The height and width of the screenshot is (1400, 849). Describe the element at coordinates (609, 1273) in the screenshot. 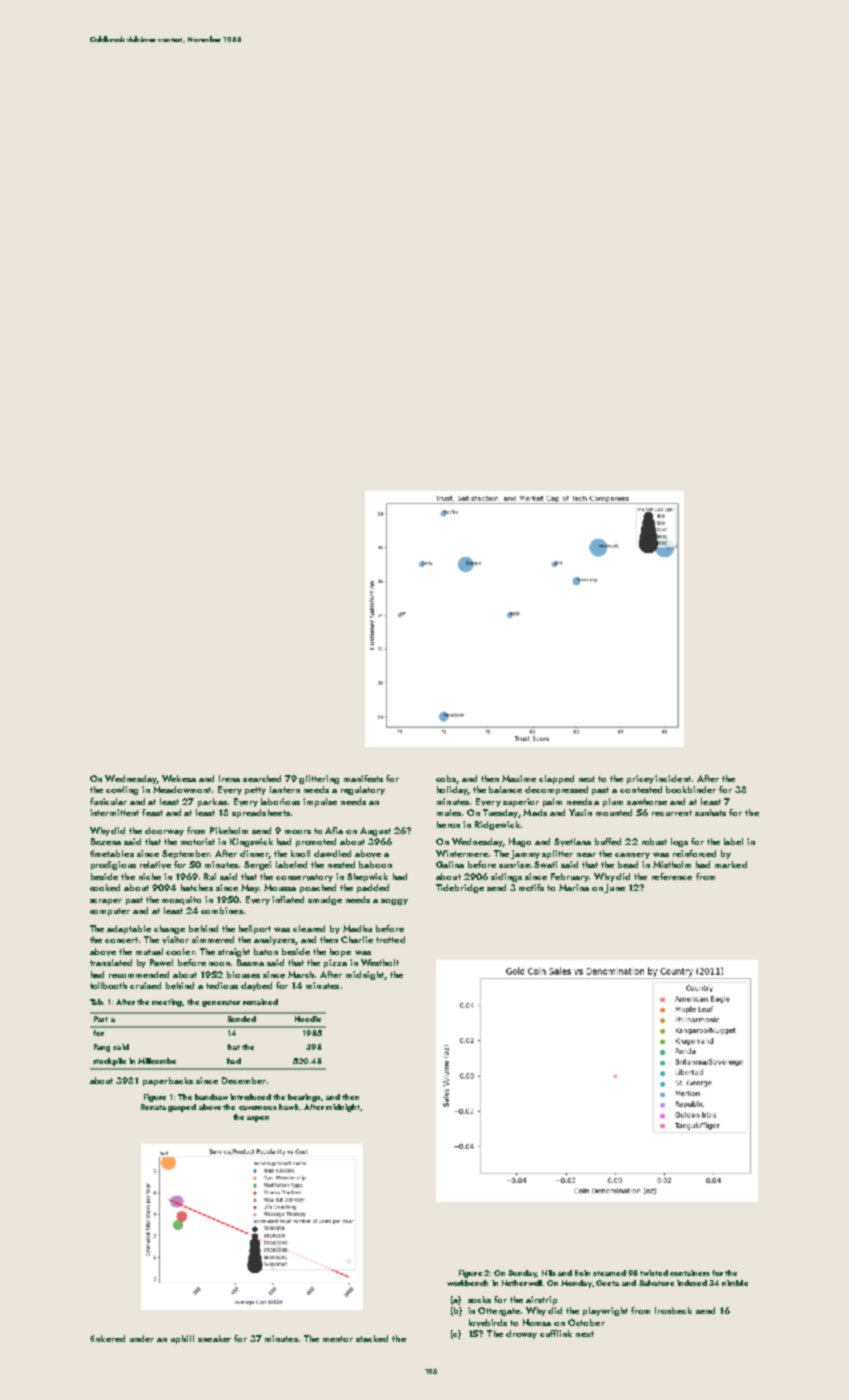

I see `steamed` at that location.
